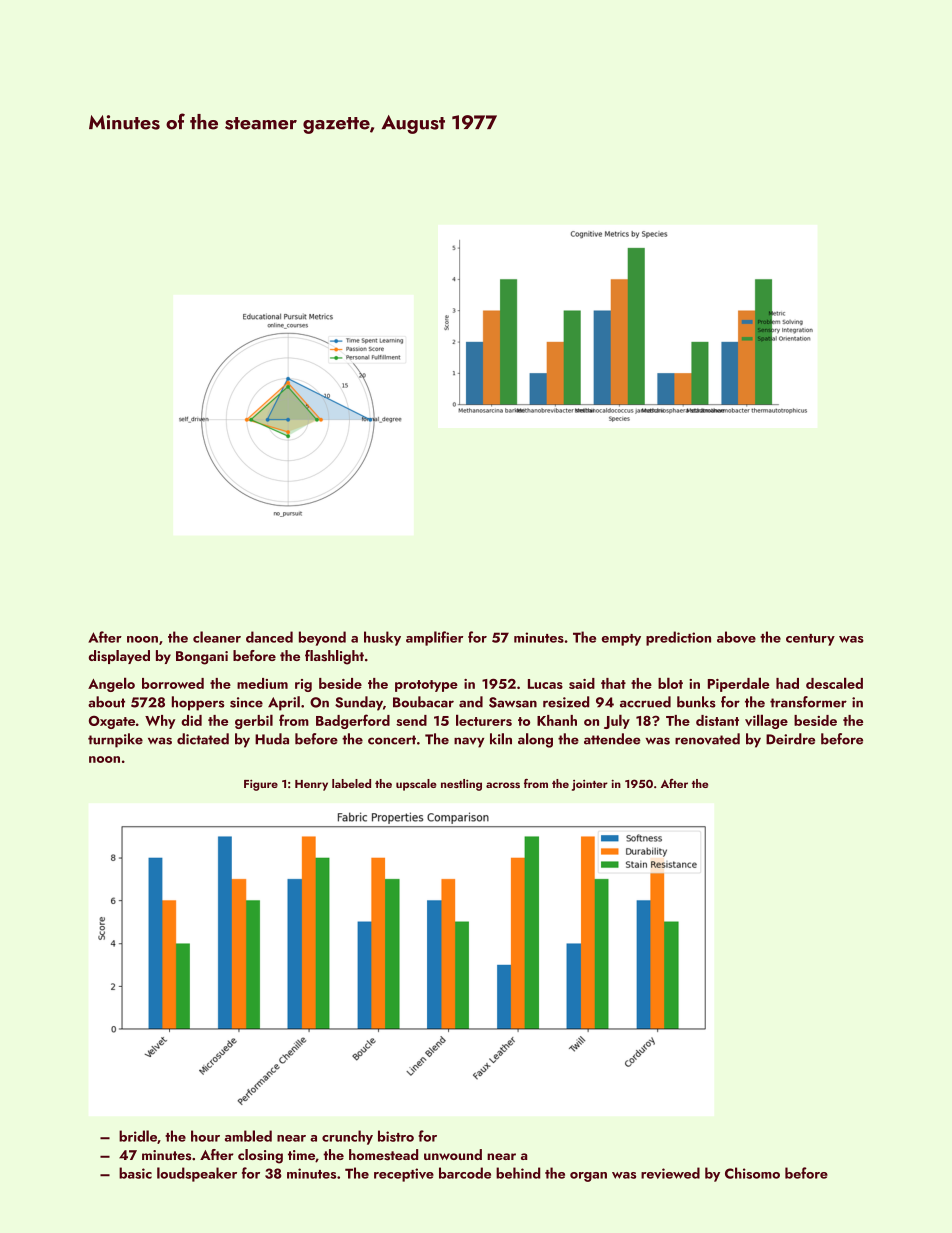  Describe the element at coordinates (173, 683) in the image. I see `borrowed` at that location.
